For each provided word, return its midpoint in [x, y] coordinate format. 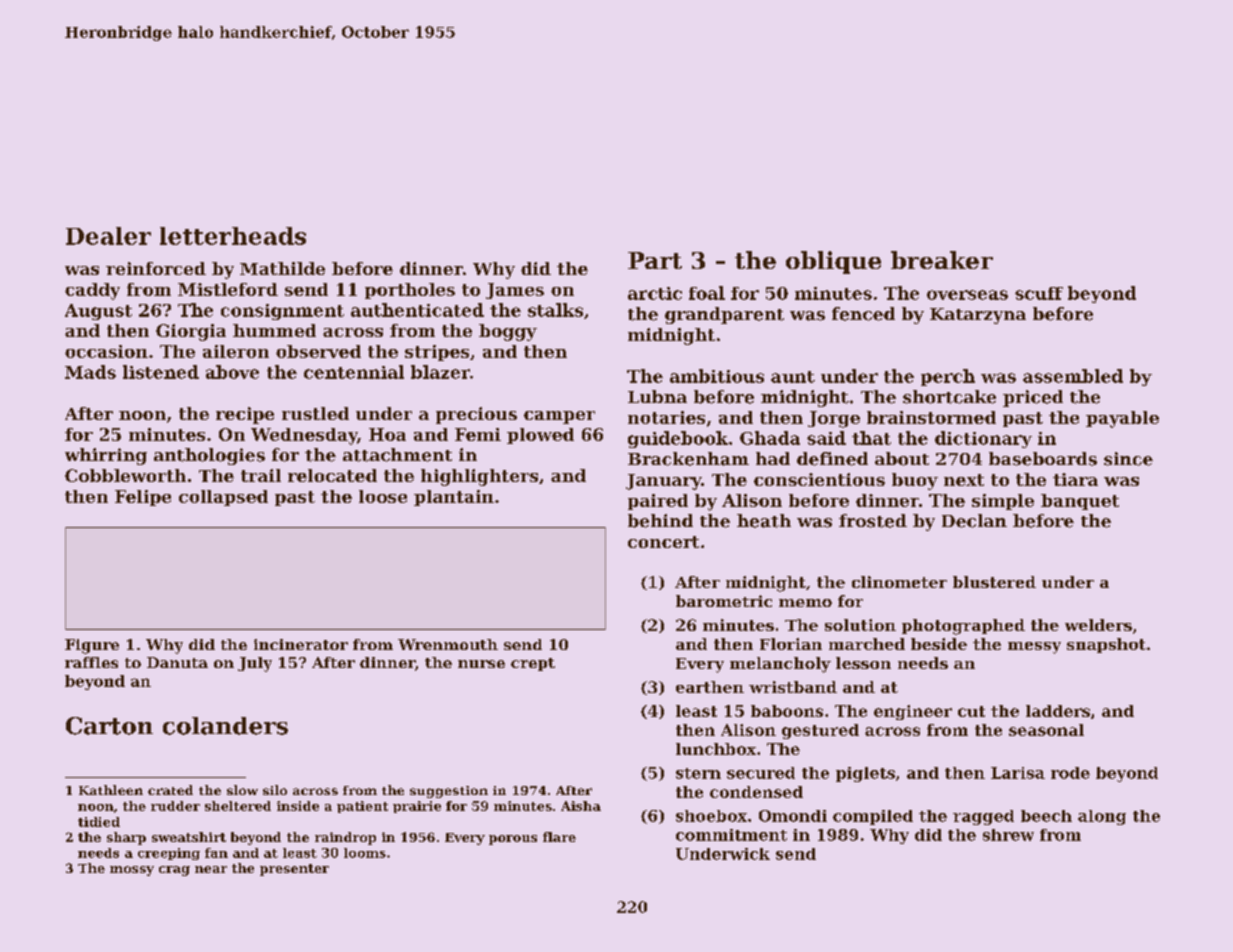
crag [174, 871]
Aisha [581, 806]
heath [764, 521]
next [964, 480]
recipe [245, 415]
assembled [1073, 376]
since [1128, 459]
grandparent [724, 315]
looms [365, 853]
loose [383, 496]
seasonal [1046, 730]
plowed [540, 436]
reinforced [156, 268]
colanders [225, 726]
